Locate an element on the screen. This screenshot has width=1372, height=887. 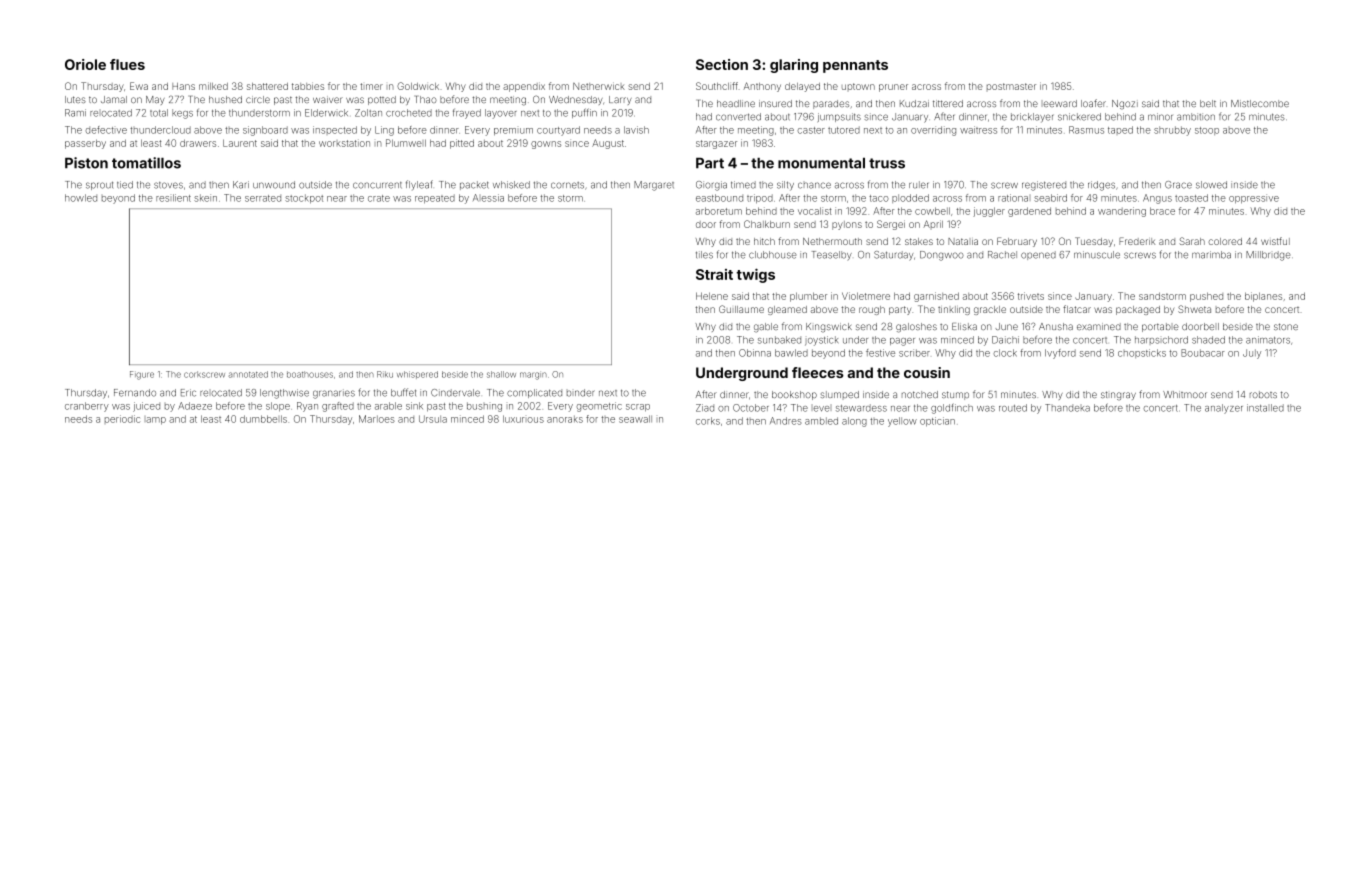
stargazer is located at coordinates (716, 144).
